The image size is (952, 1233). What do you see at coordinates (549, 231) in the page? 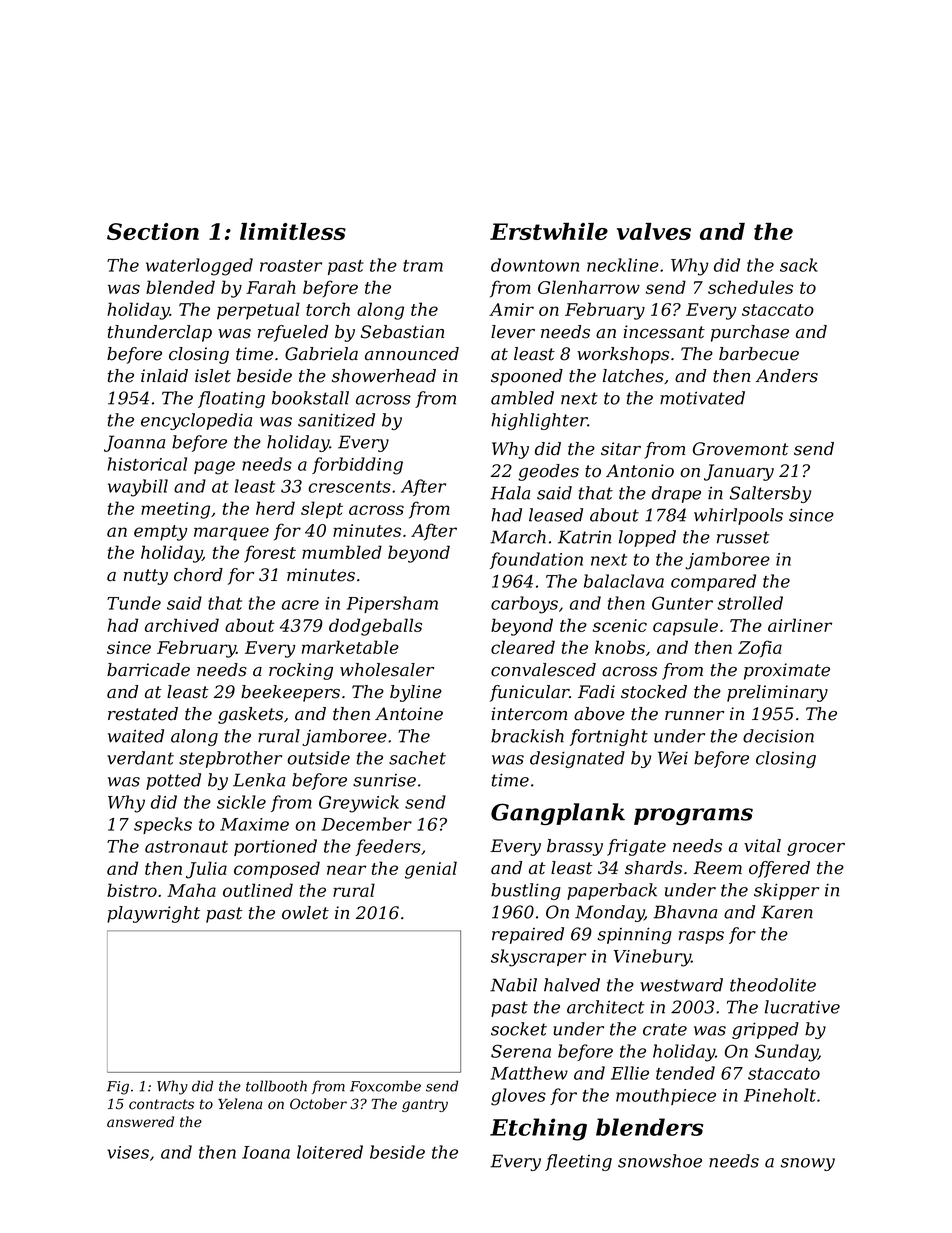
I see `Erstwhile` at bounding box center [549, 231].
